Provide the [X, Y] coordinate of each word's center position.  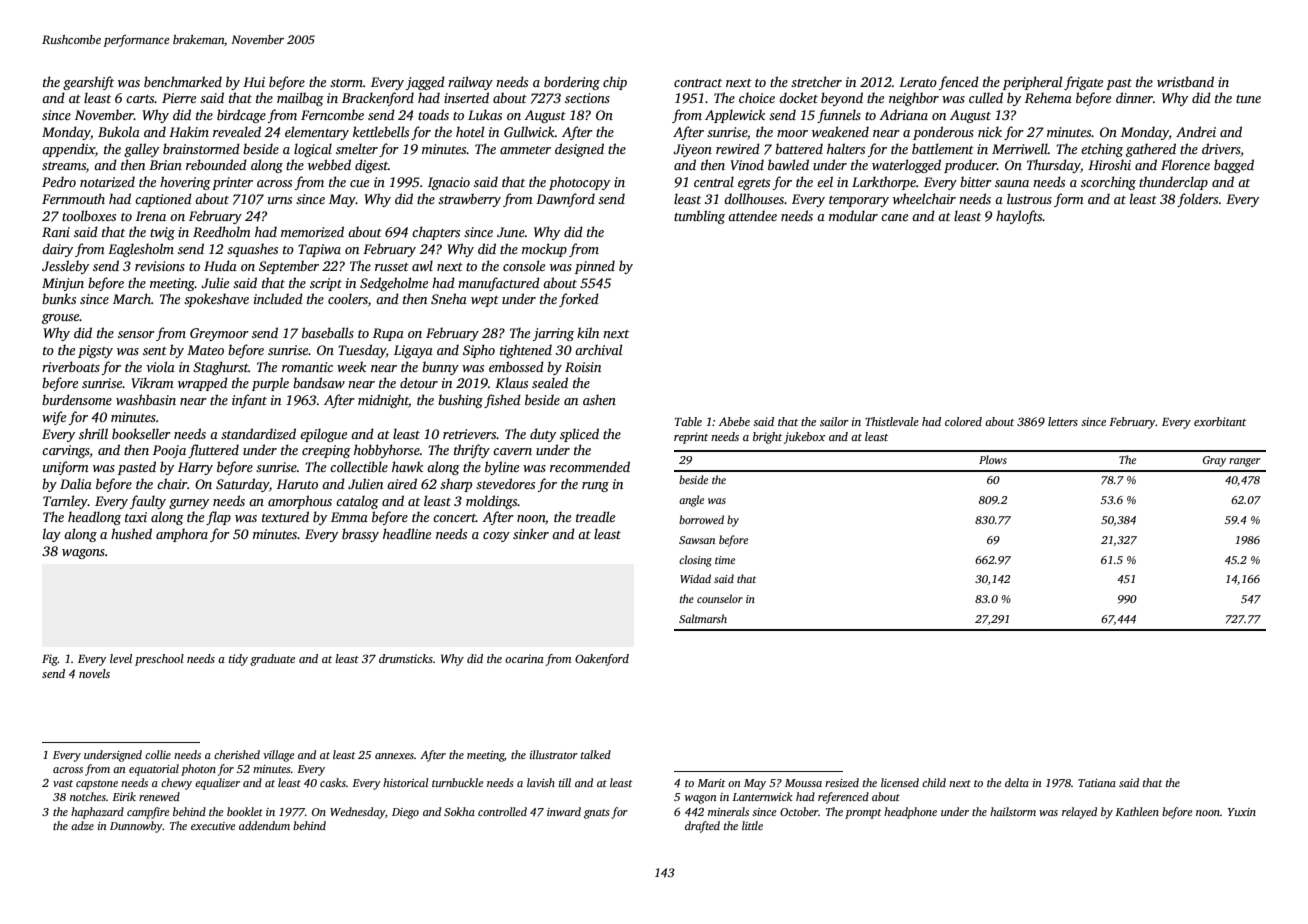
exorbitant [1220, 421]
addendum [264, 825]
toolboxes [89, 215]
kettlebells [381, 131]
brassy [360, 535]
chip [615, 83]
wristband [1185, 81]
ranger [1244, 462]
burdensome [77, 399]
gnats [597, 814]
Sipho [479, 351]
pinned [595, 267]
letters [1063, 421]
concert [454, 518]
